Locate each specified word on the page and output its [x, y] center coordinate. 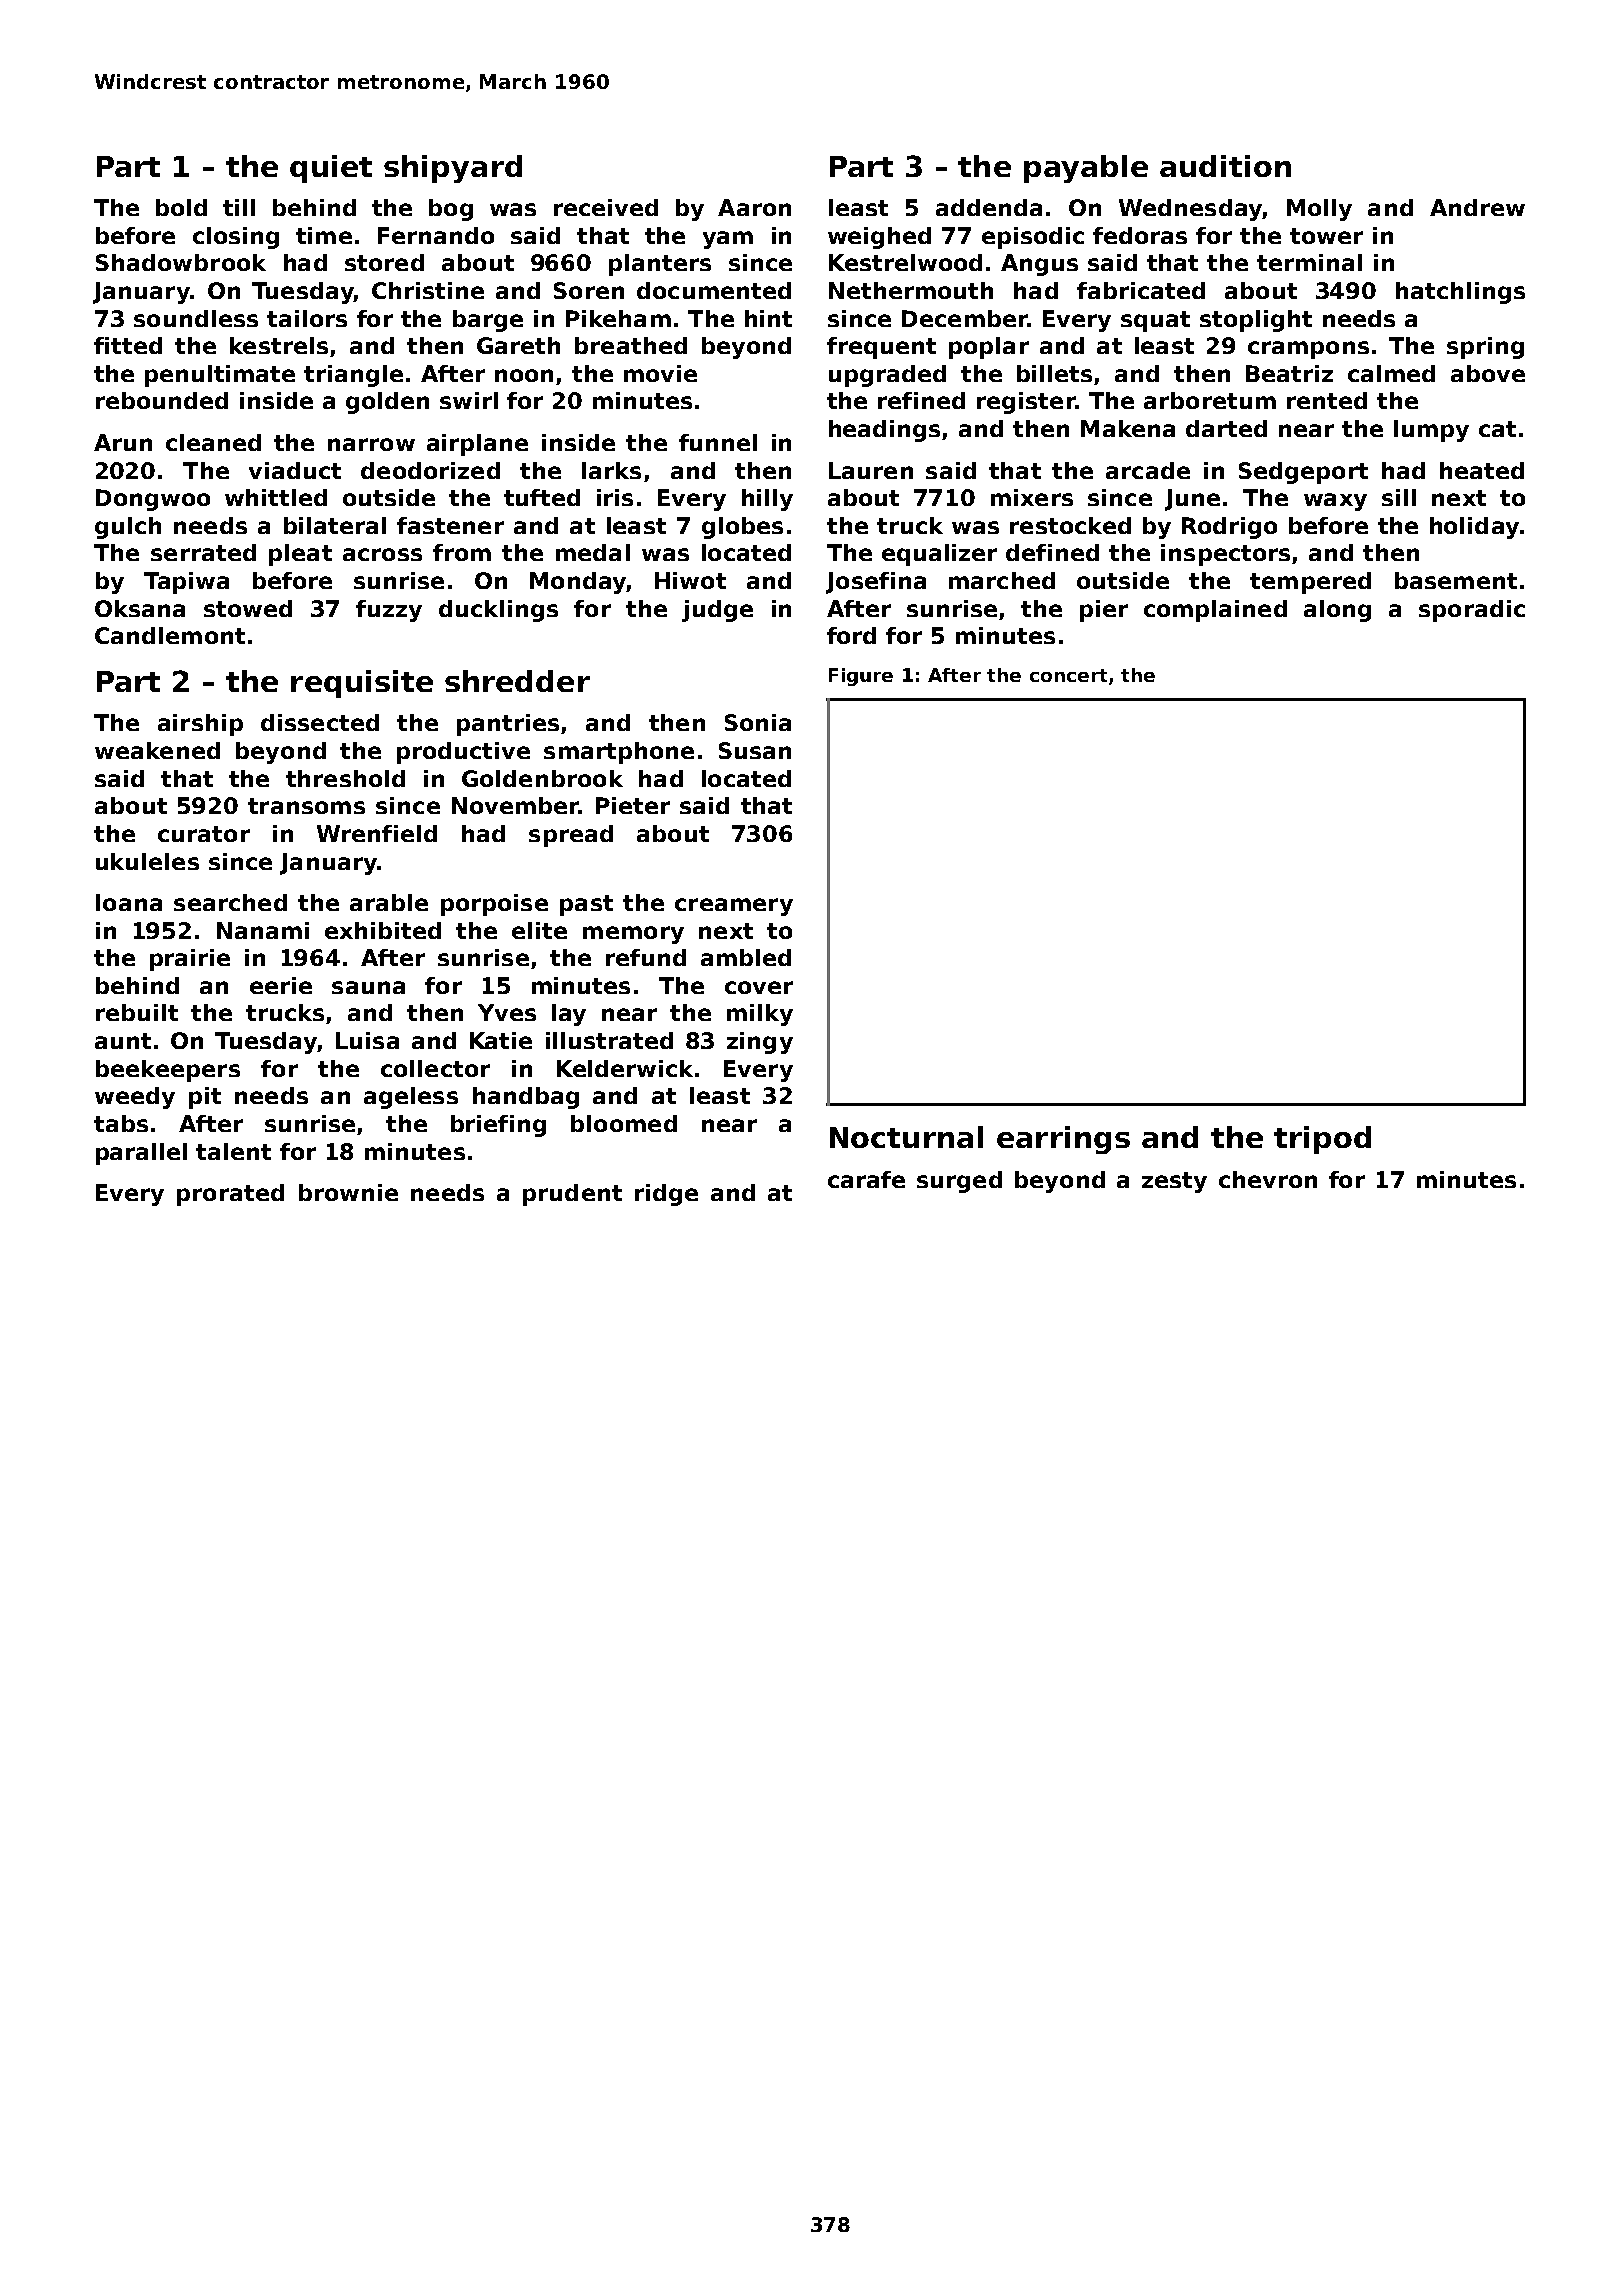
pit [205, 1098]
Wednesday [1190, 210]
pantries [508, 725]
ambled [746, 957]
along [1337, 611]
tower [1326, 236]
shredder [517, 681]
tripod [1322, 1140]
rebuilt [137, 1012]
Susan [755, 750]
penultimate [220, 376]
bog [451, 210]
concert [1068, 675]
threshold [345, 778]
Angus [1039, 265]
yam [728, 240]
